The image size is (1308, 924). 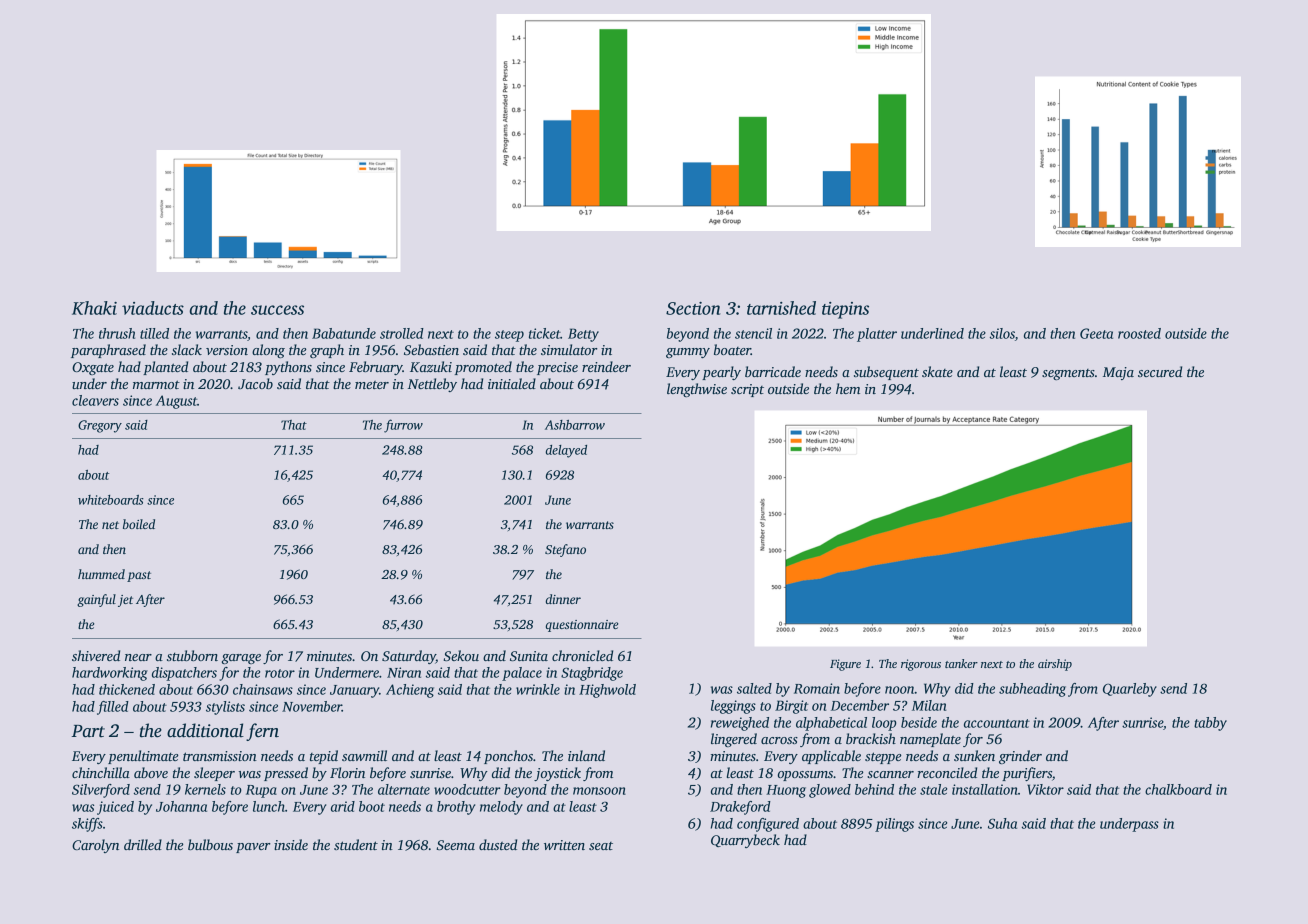 I want to click on roosted, so click(x=1139, y=333).
